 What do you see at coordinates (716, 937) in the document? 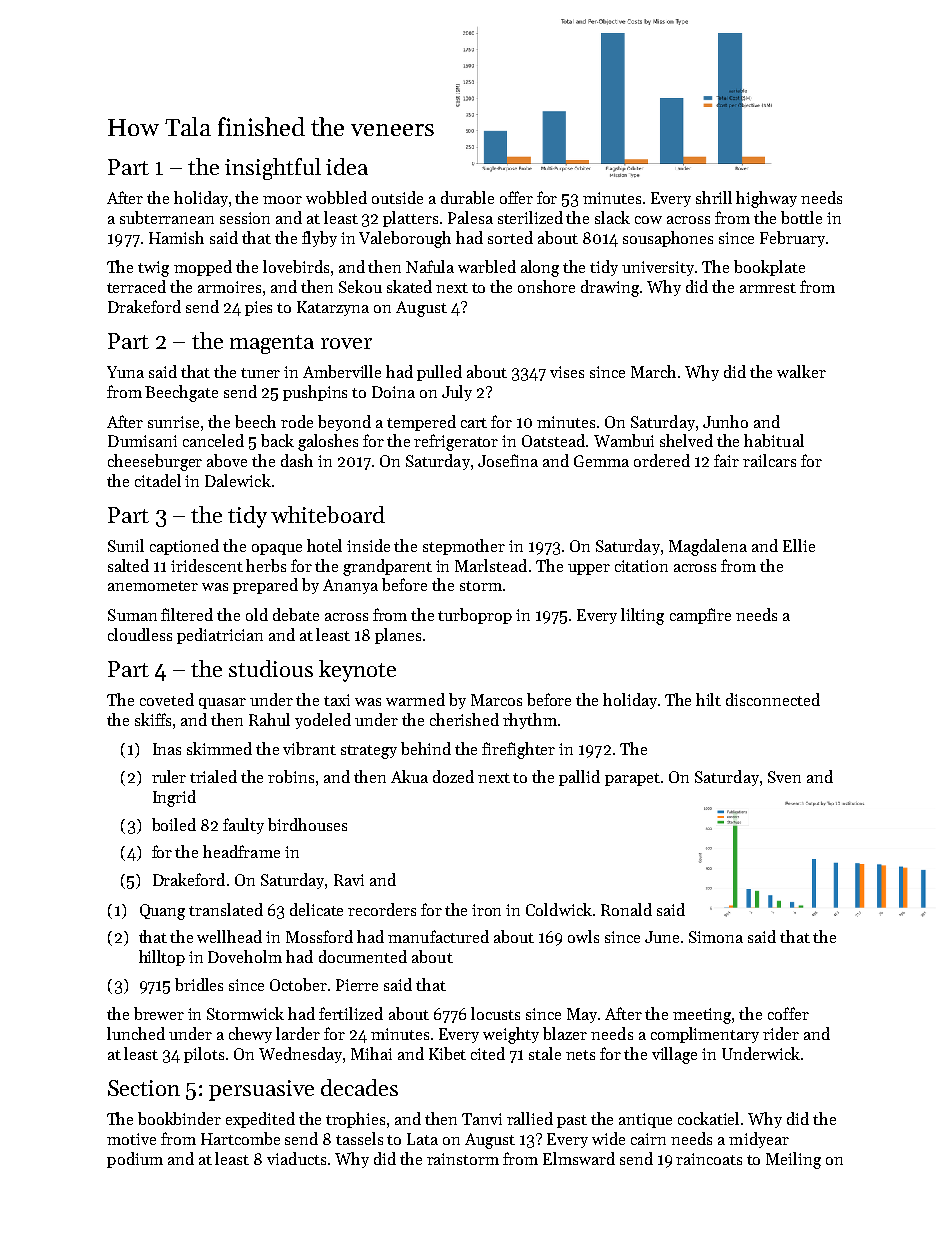
I see `Simona` at bounding box center [716, 937].
